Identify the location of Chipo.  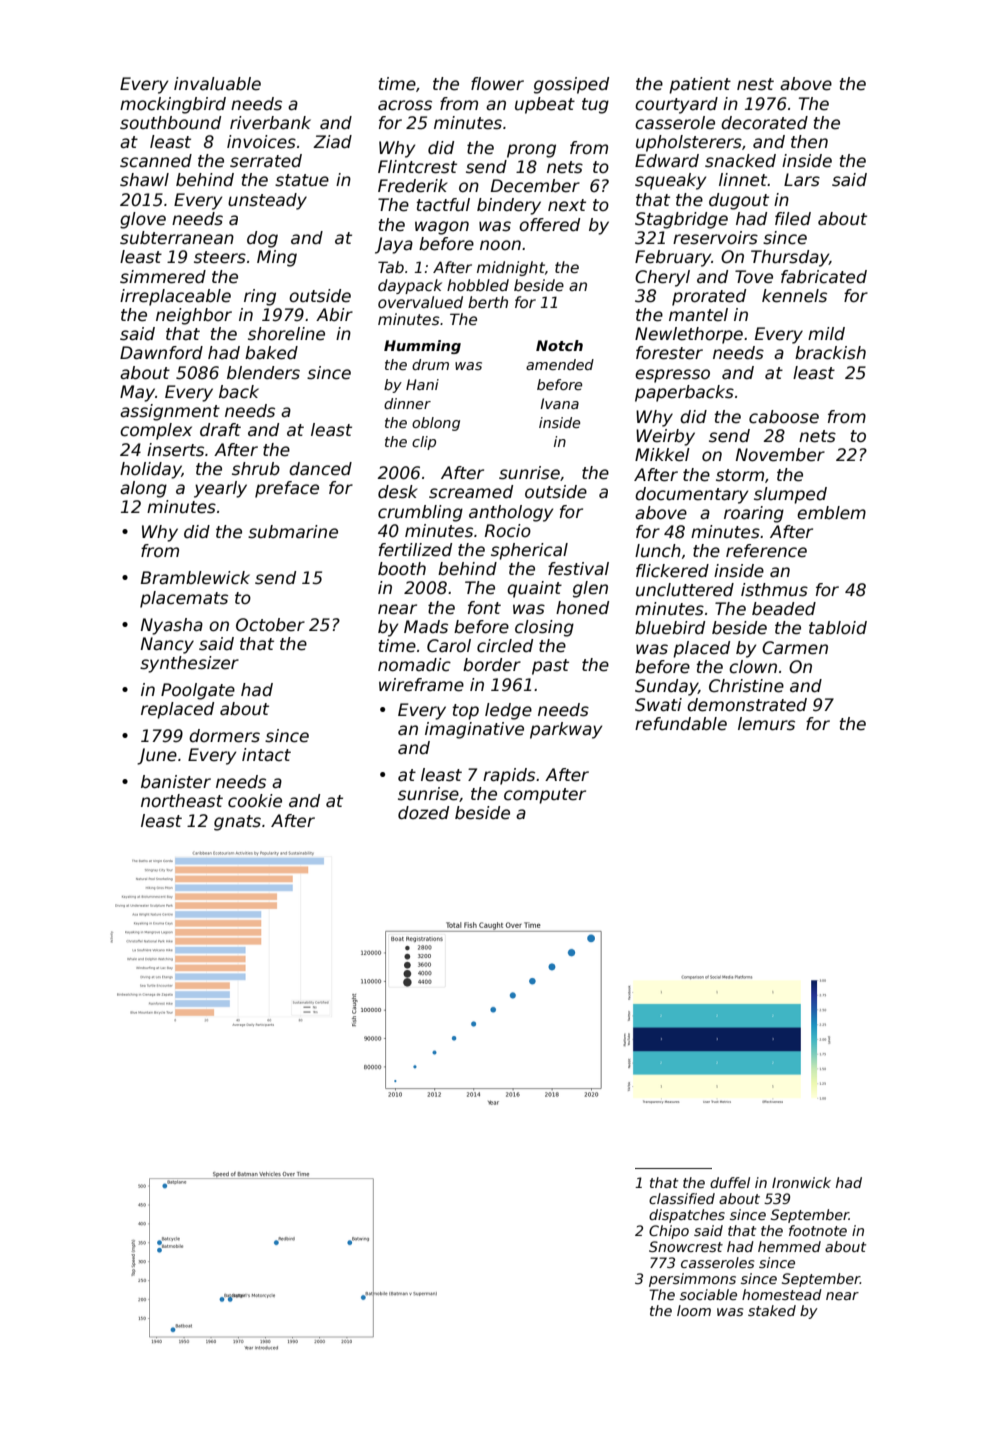
(669, 1232).
